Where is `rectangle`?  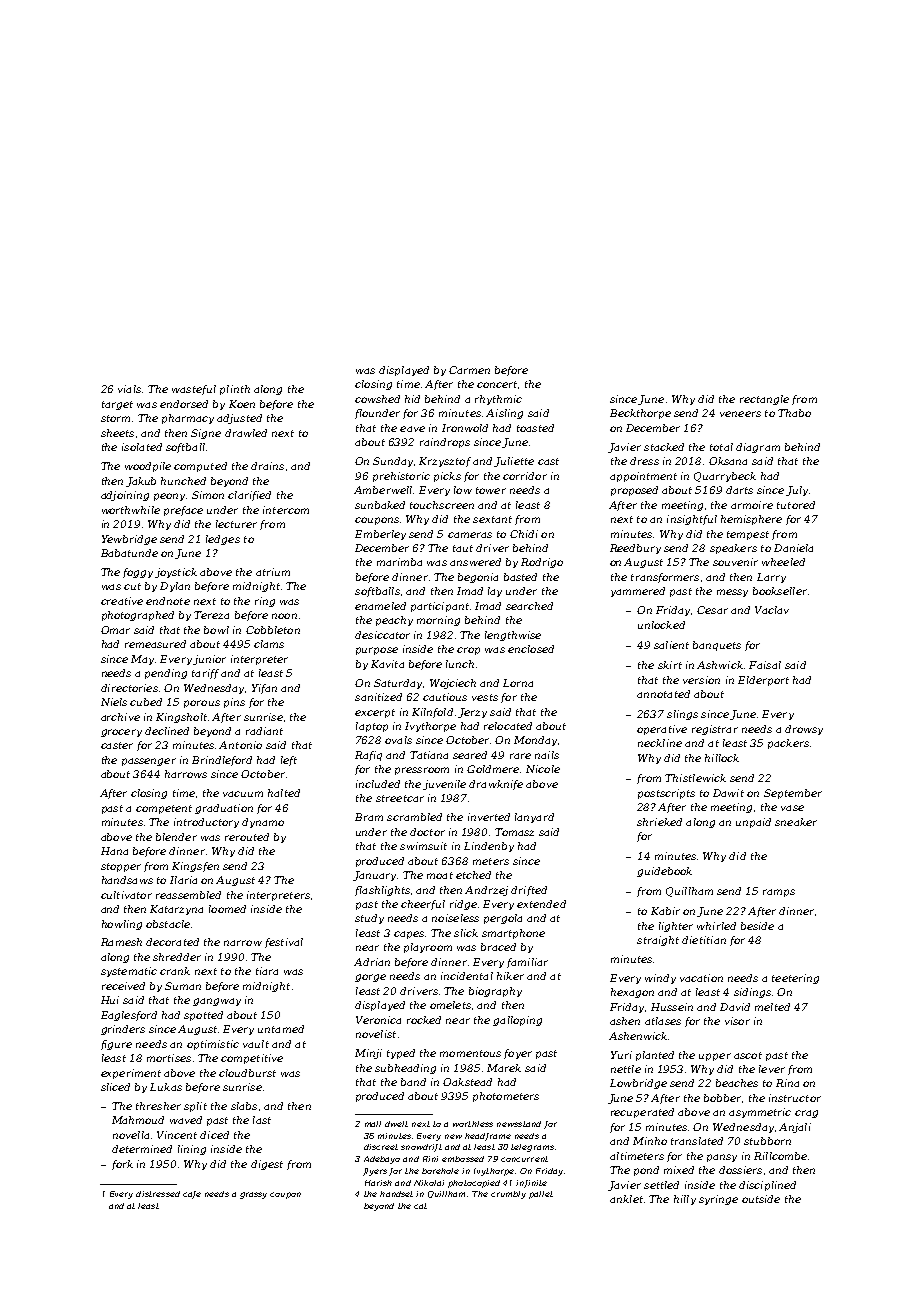
rectangle is located at coordinates (764, 400).
